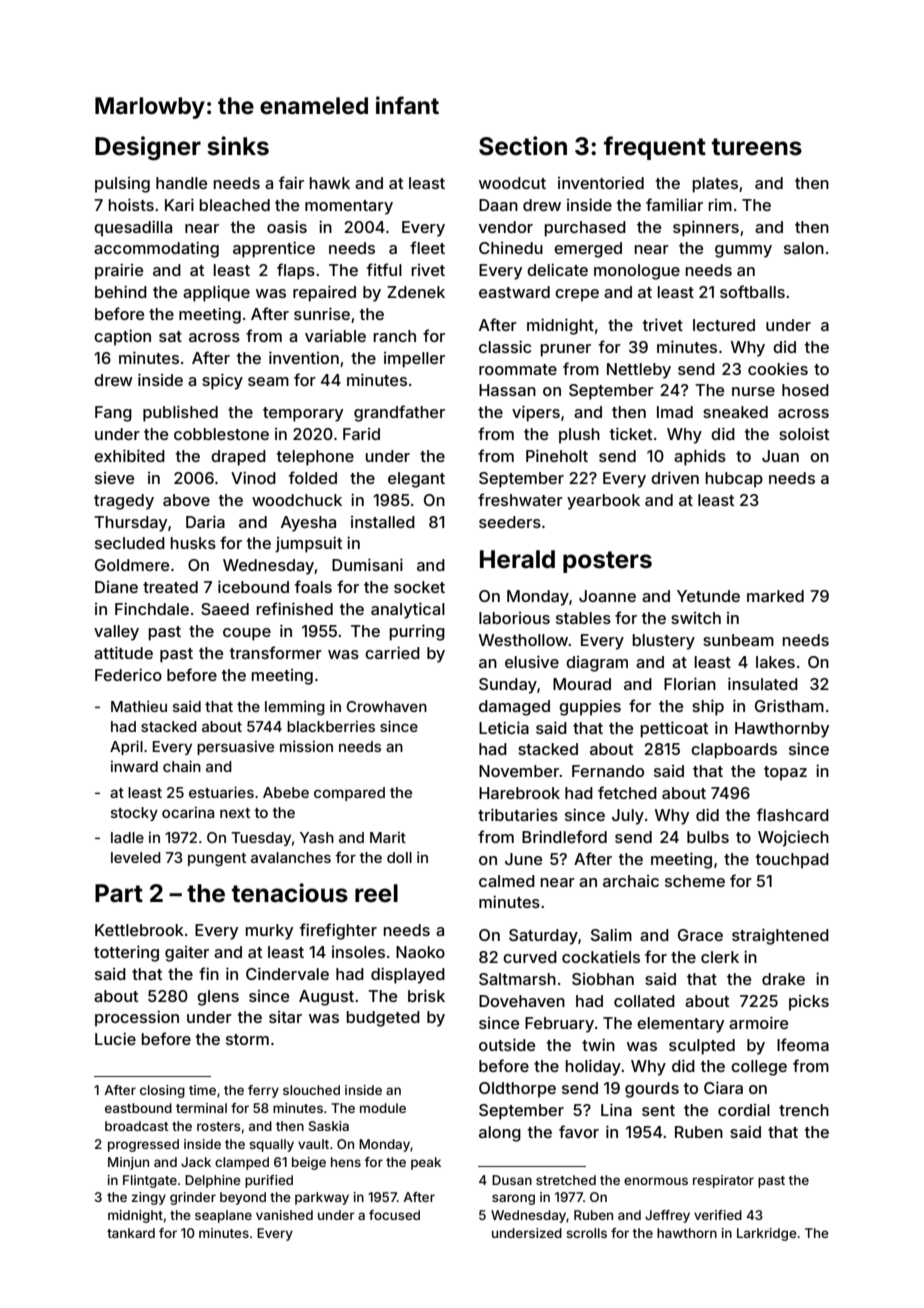  What do you see at coordinates (757, 147) in the document?
I see `tureens` at bounding box center [757, 147].
